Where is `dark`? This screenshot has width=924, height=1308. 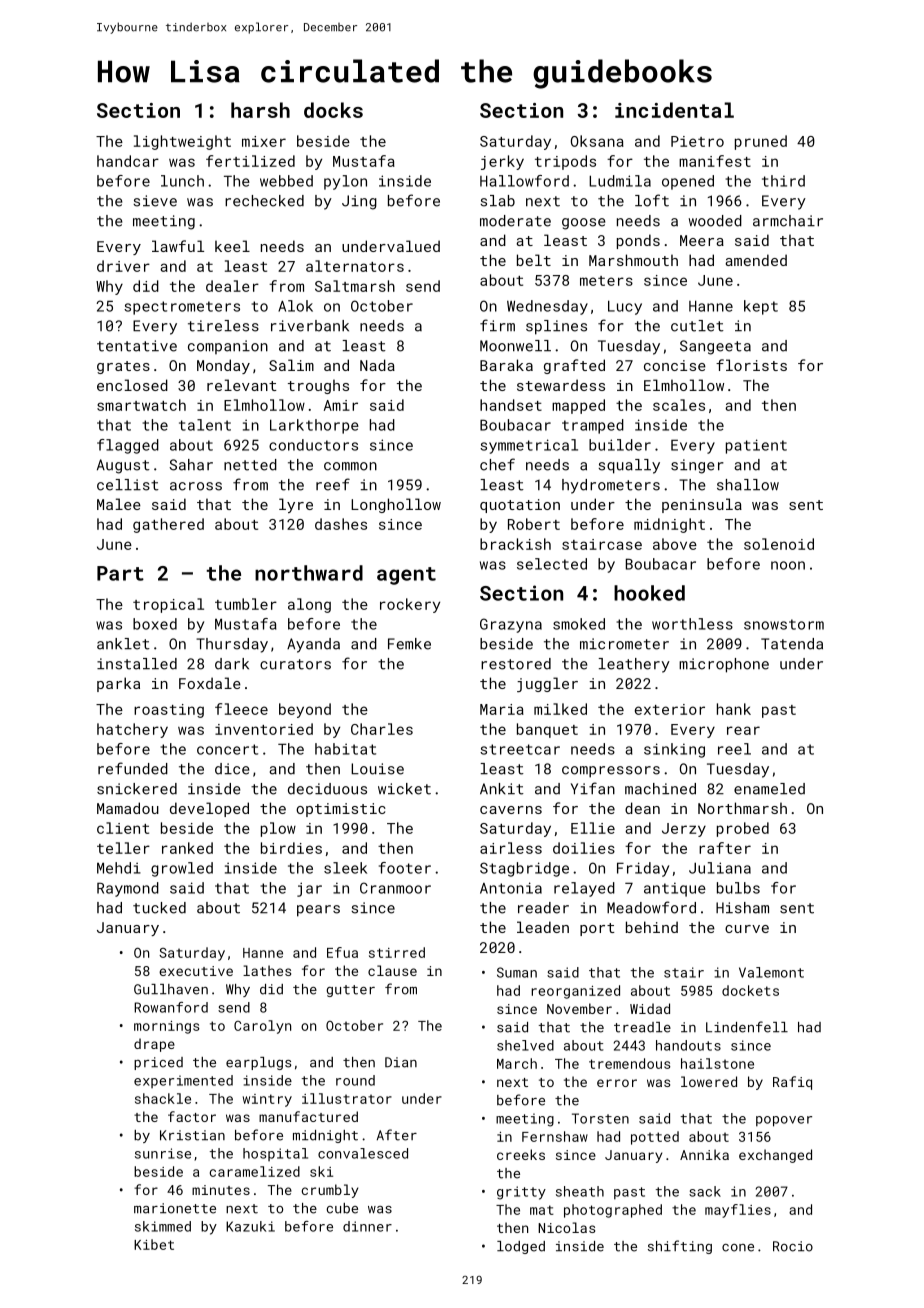 dark is located at coordinates (232, 664).
